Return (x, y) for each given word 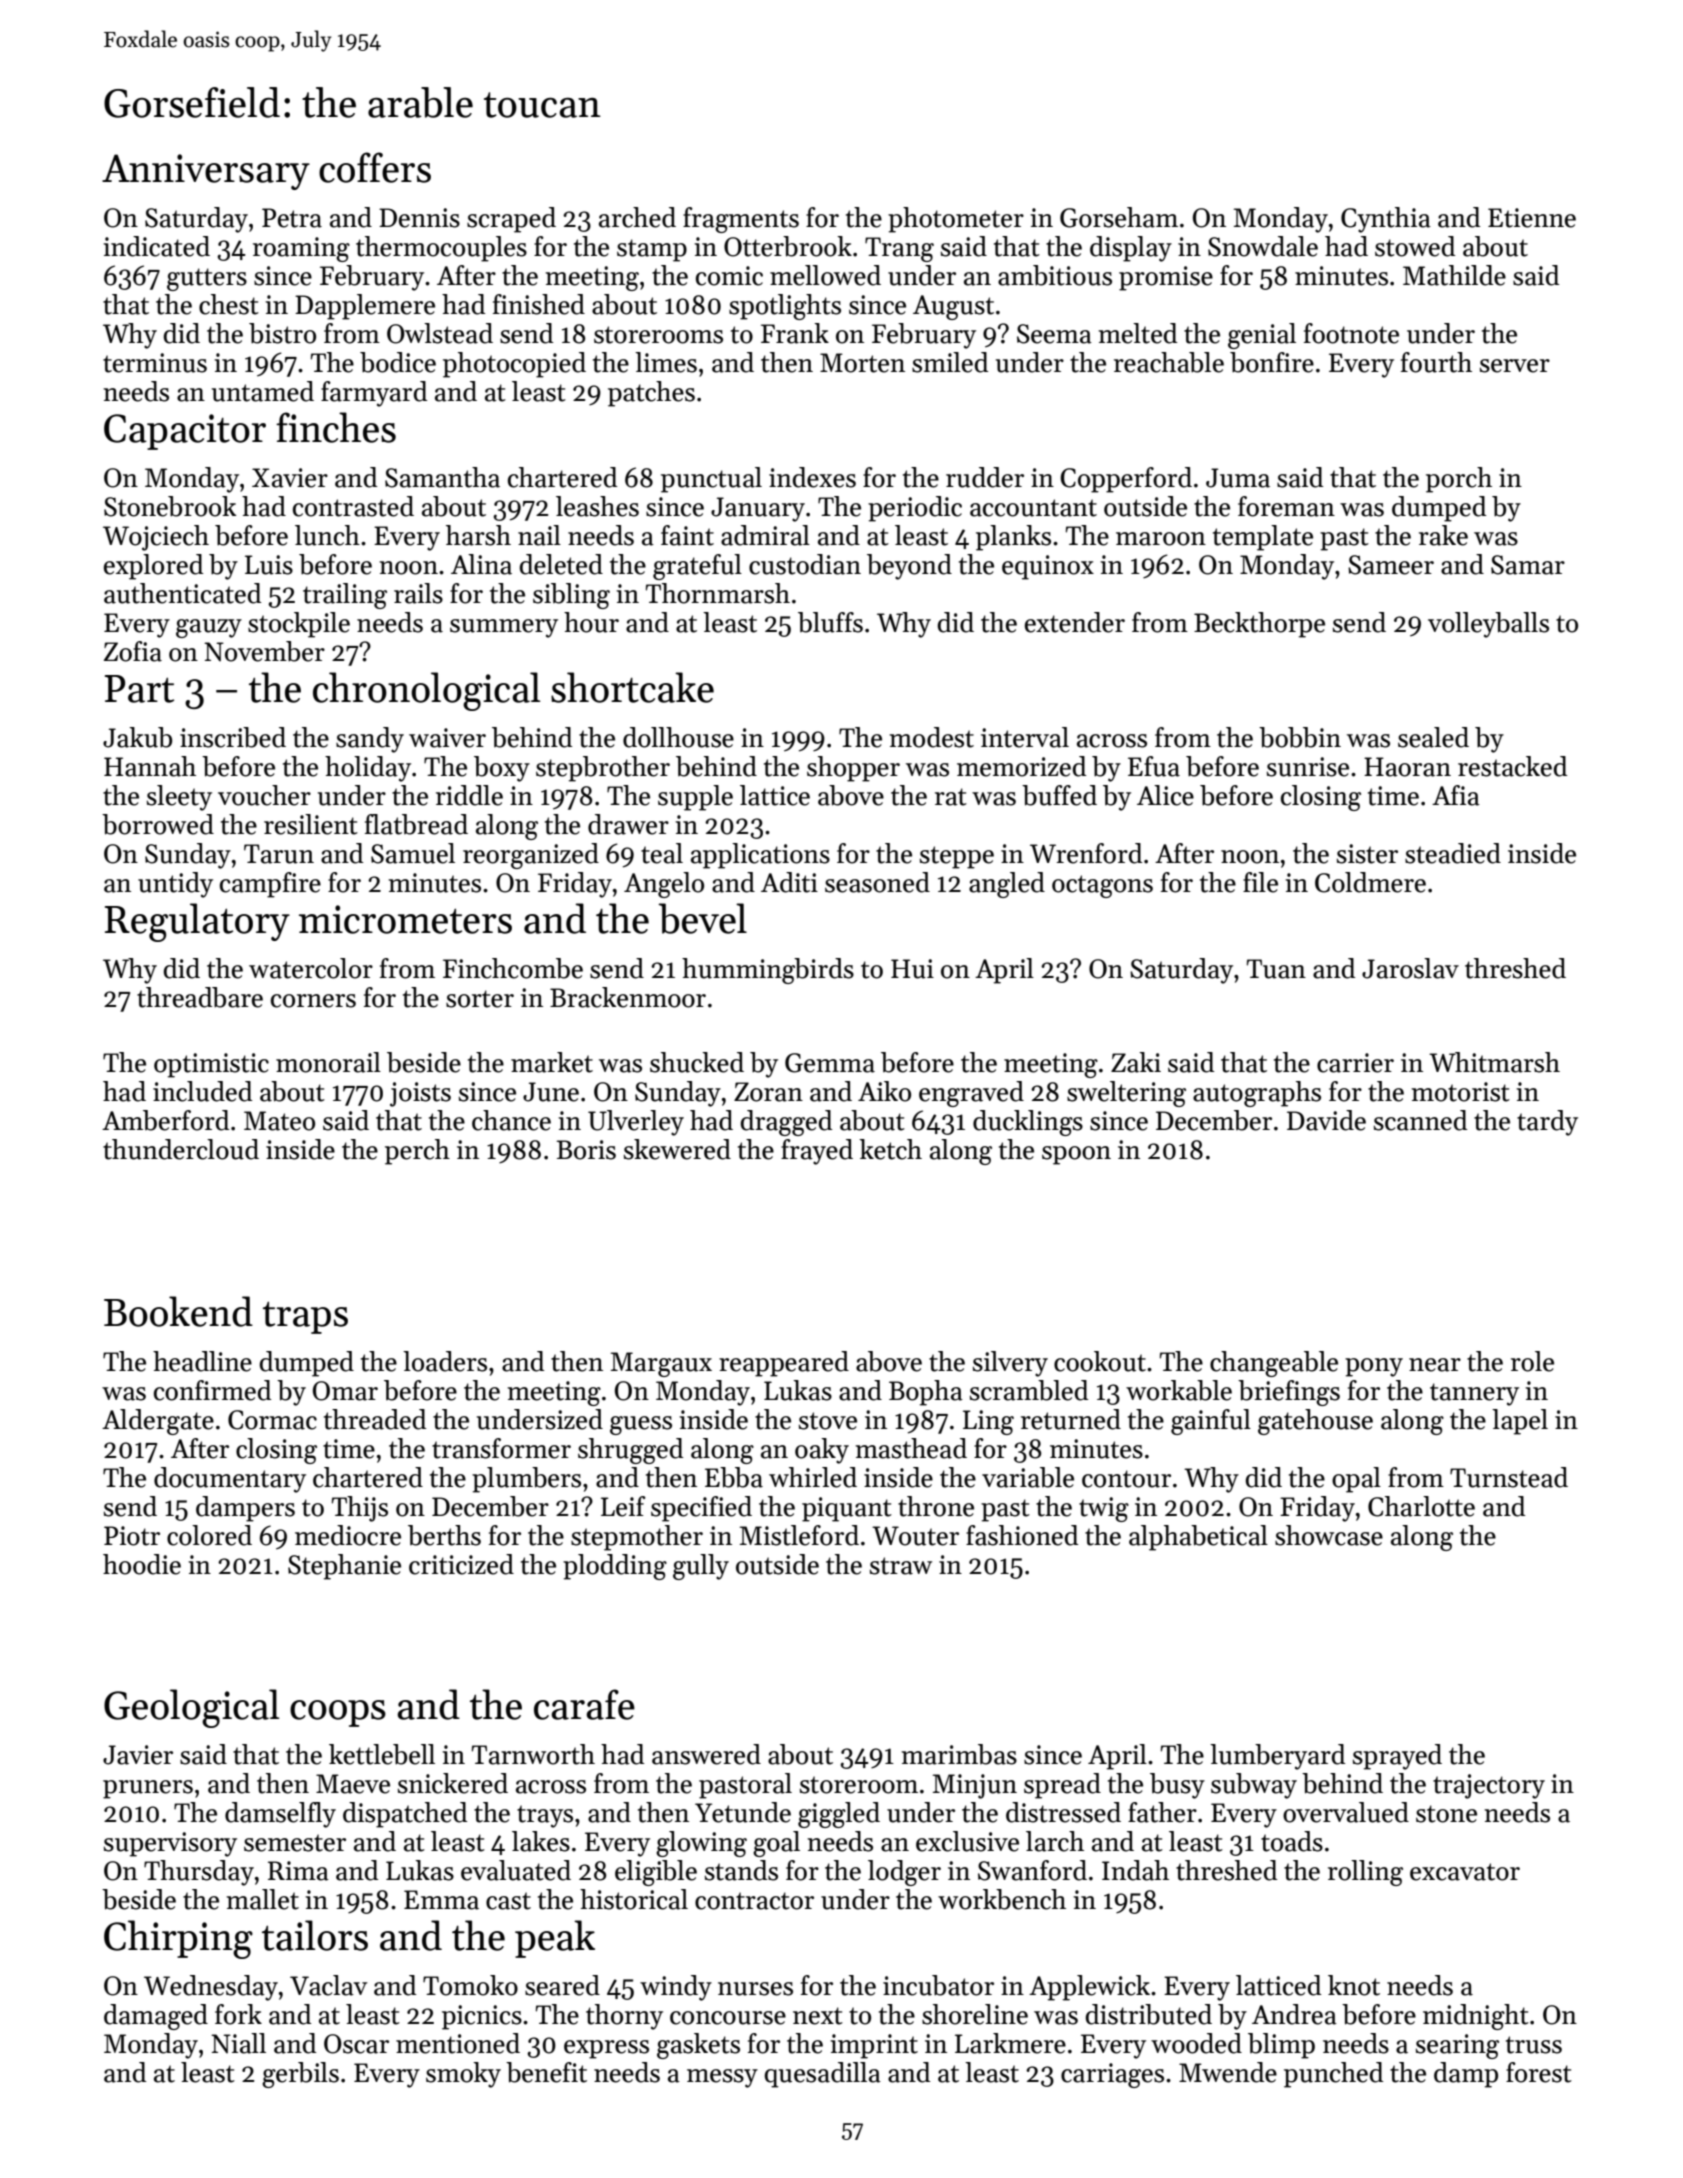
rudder (985, 477)
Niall (238, 2043)
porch (1459, 480)
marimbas (959, 1754)
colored (209, 1535)
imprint (874, 2046)
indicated (156, 246)
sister (1367, 854)
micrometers (405, 919)
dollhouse (678, 737)
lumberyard (1277, 1757)
